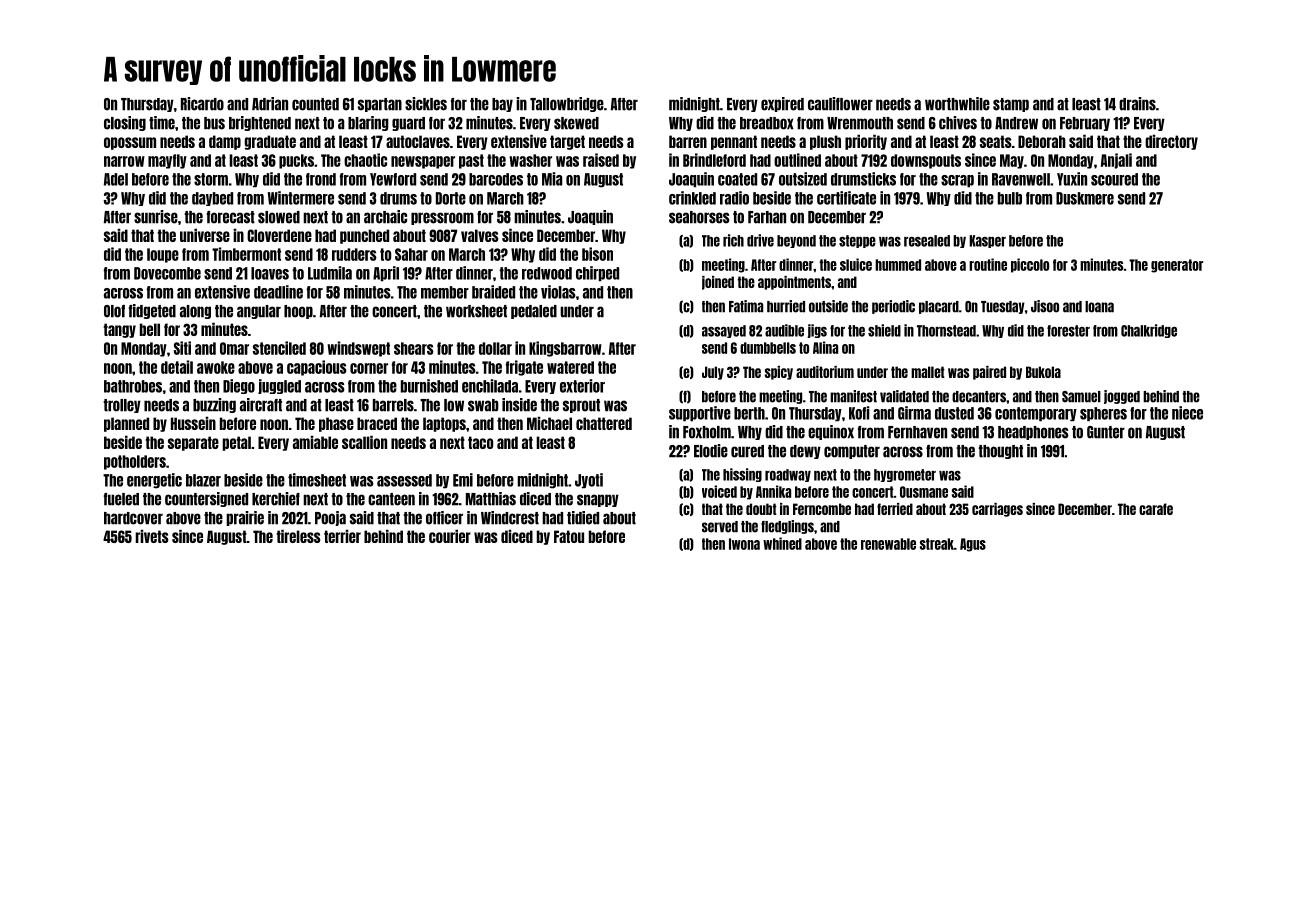  Describe the element at coordinates (1085, 124) in the screenshot. I see `February` at that location.
